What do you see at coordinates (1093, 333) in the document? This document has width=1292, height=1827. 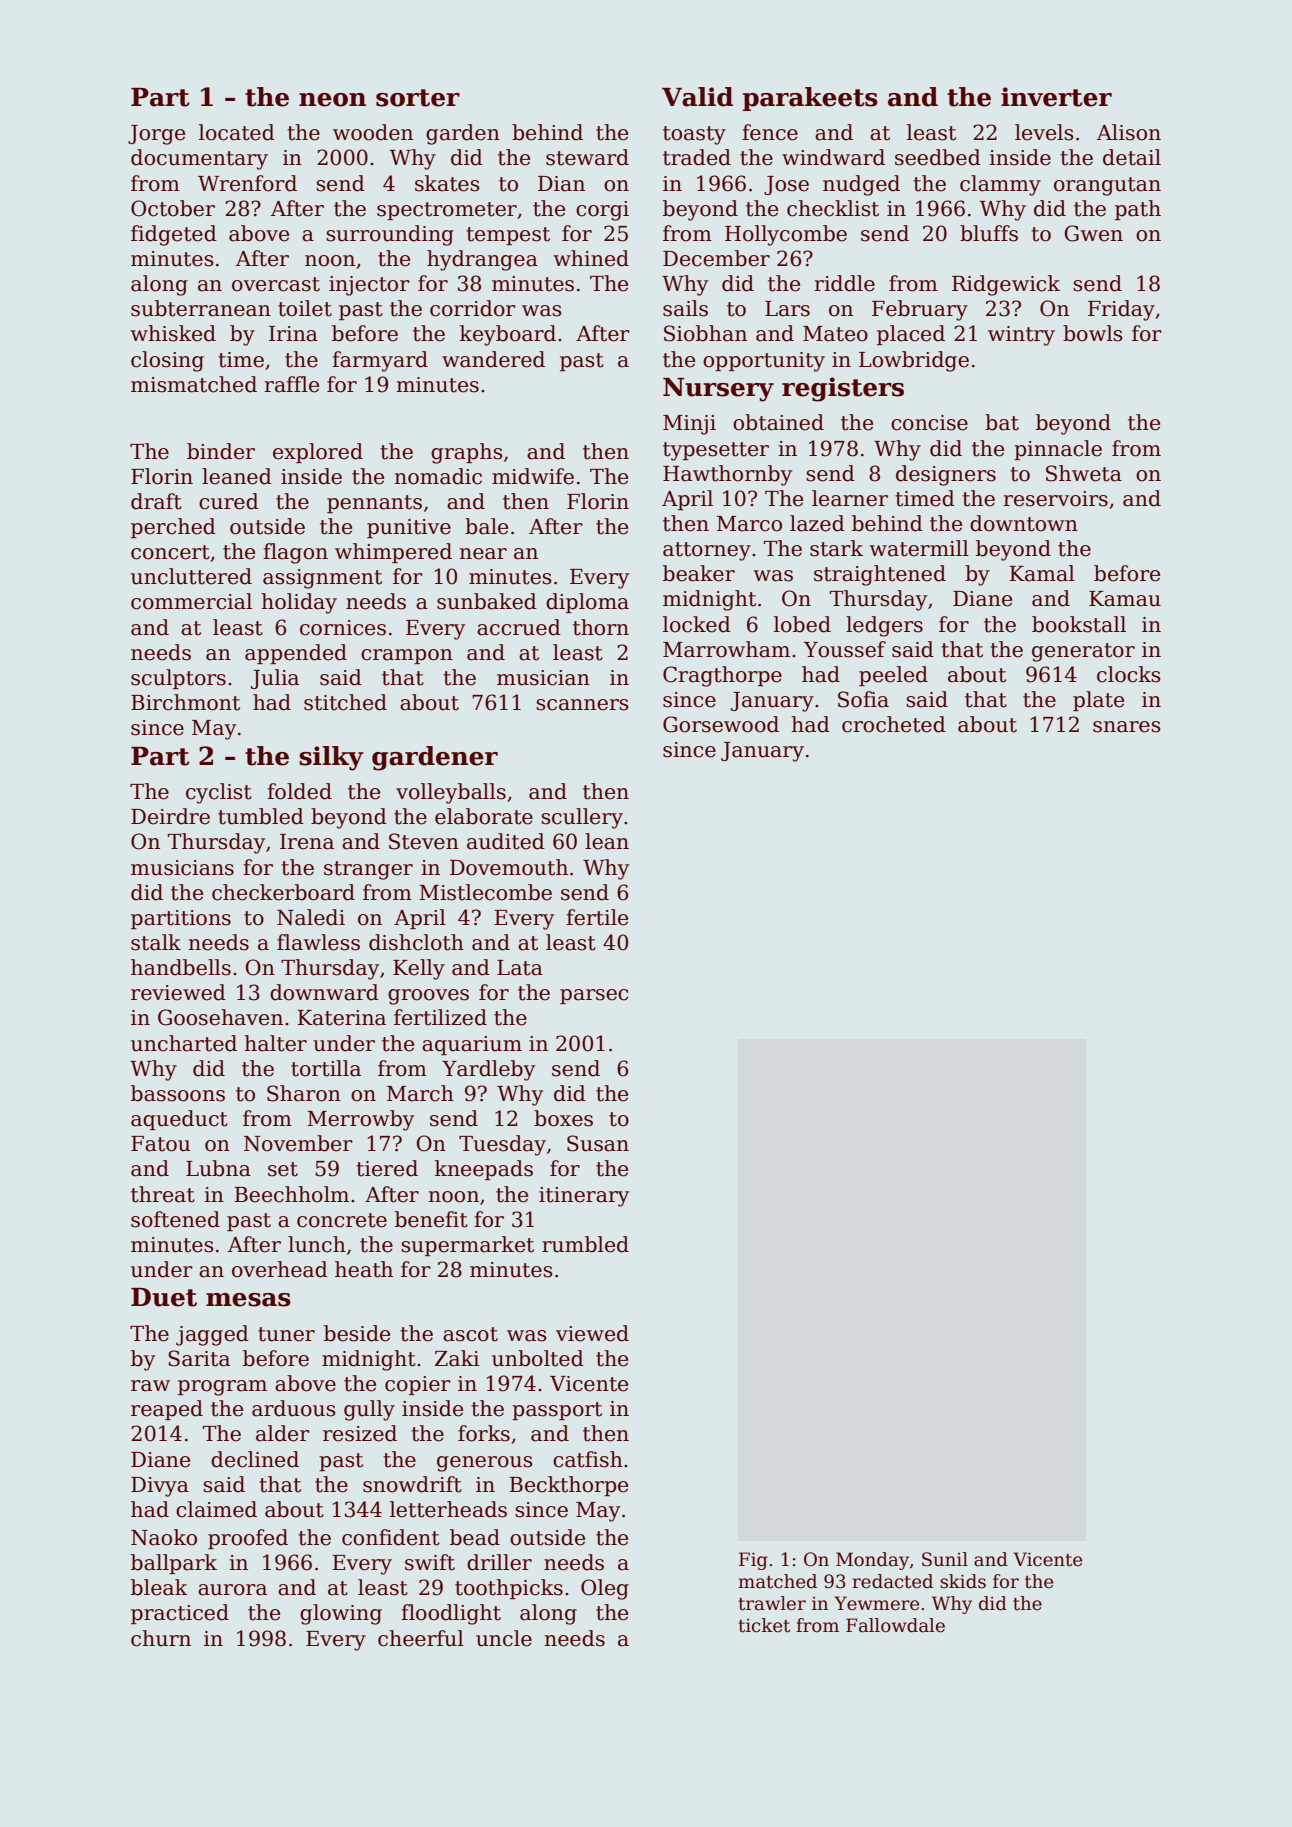 I see `bowls` at bounding box center [1093, 333].
